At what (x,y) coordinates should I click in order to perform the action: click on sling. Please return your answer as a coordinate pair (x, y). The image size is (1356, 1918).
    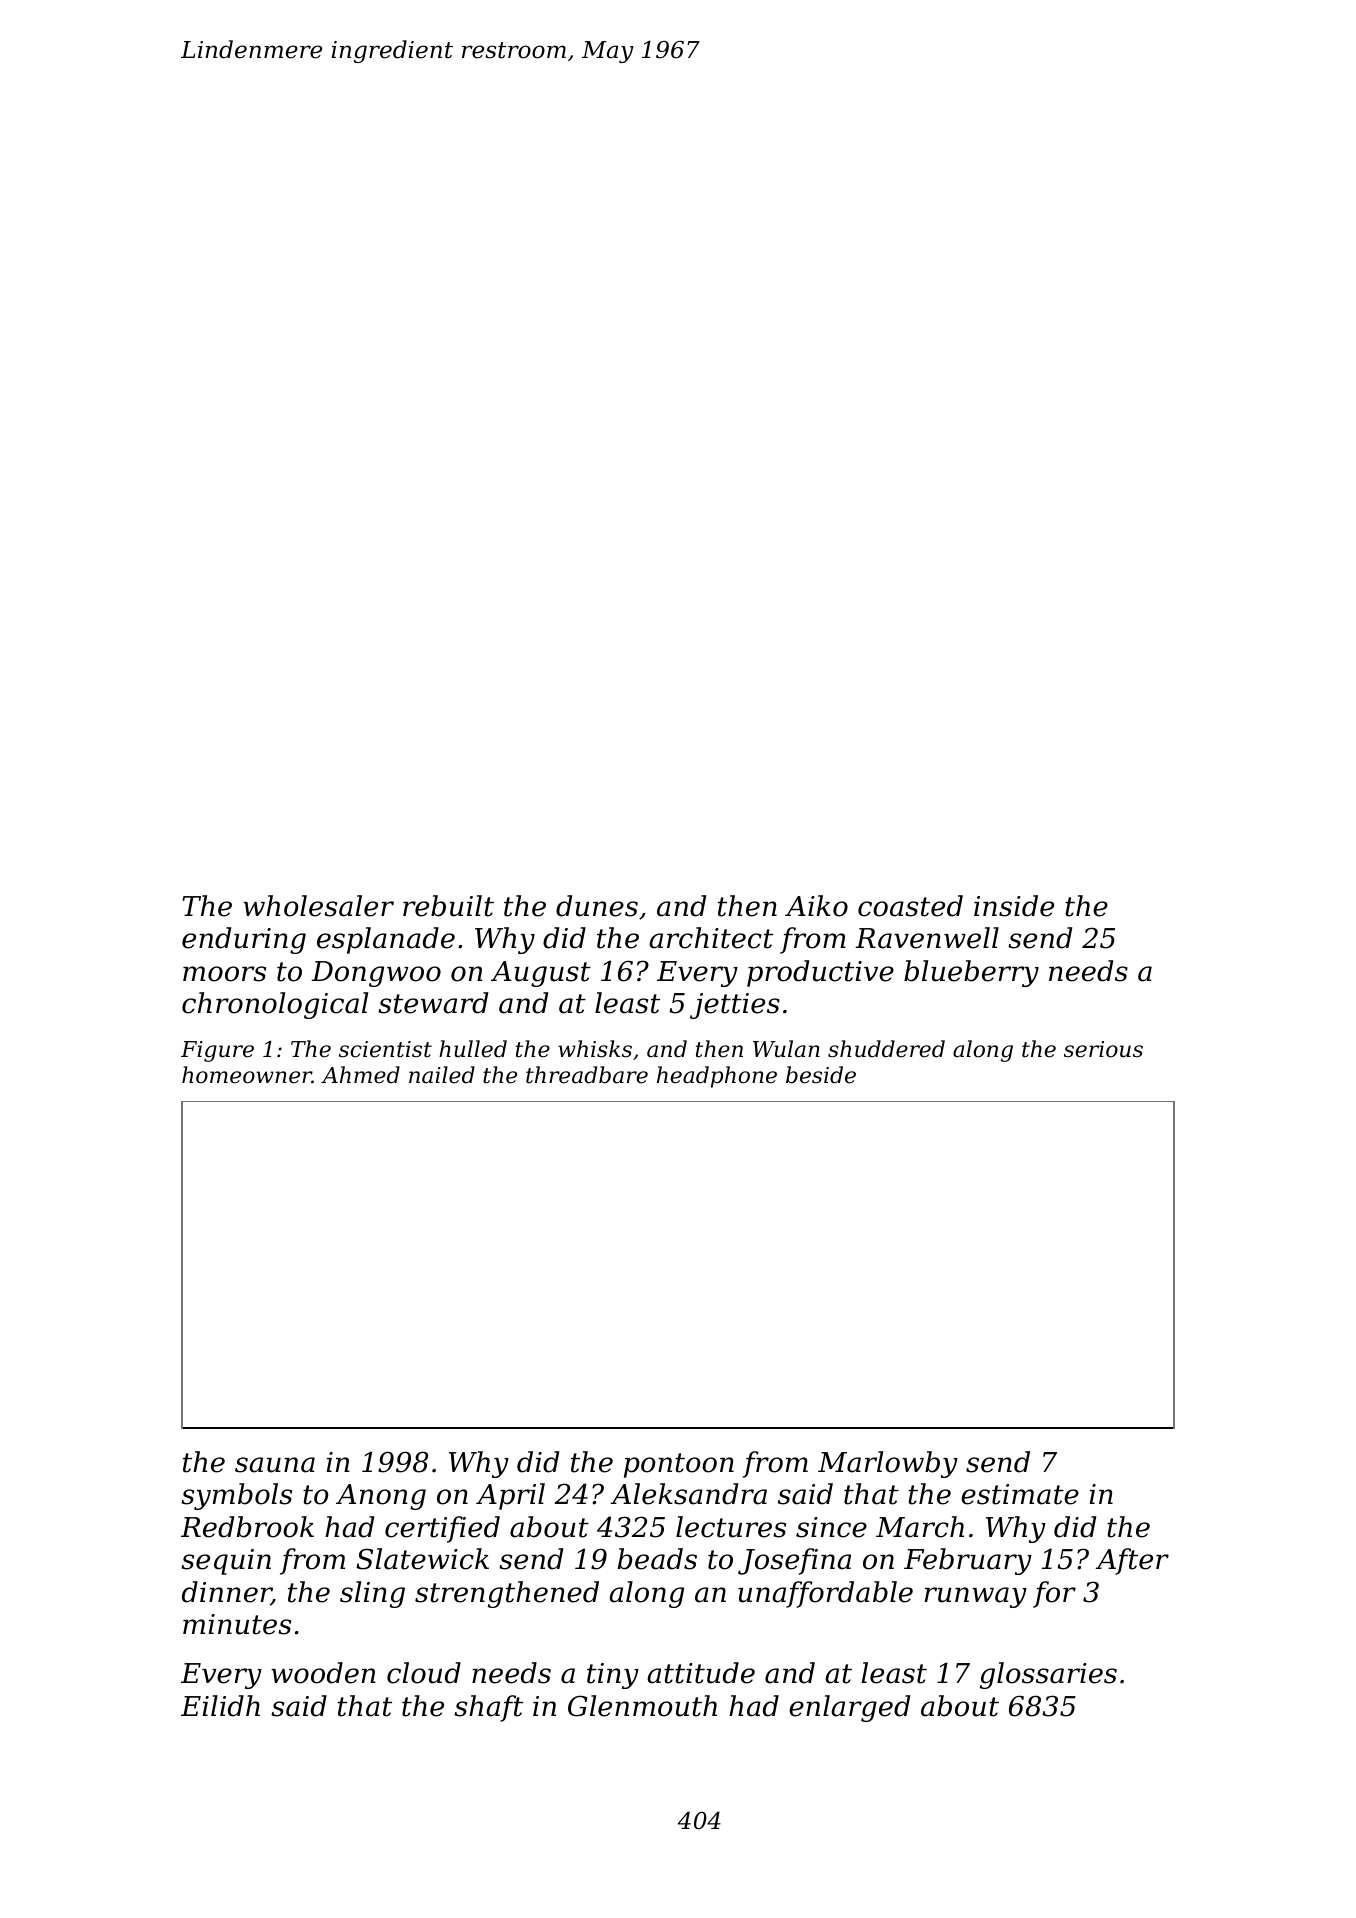
    Looking at the image, I should click on (372, 1594).
